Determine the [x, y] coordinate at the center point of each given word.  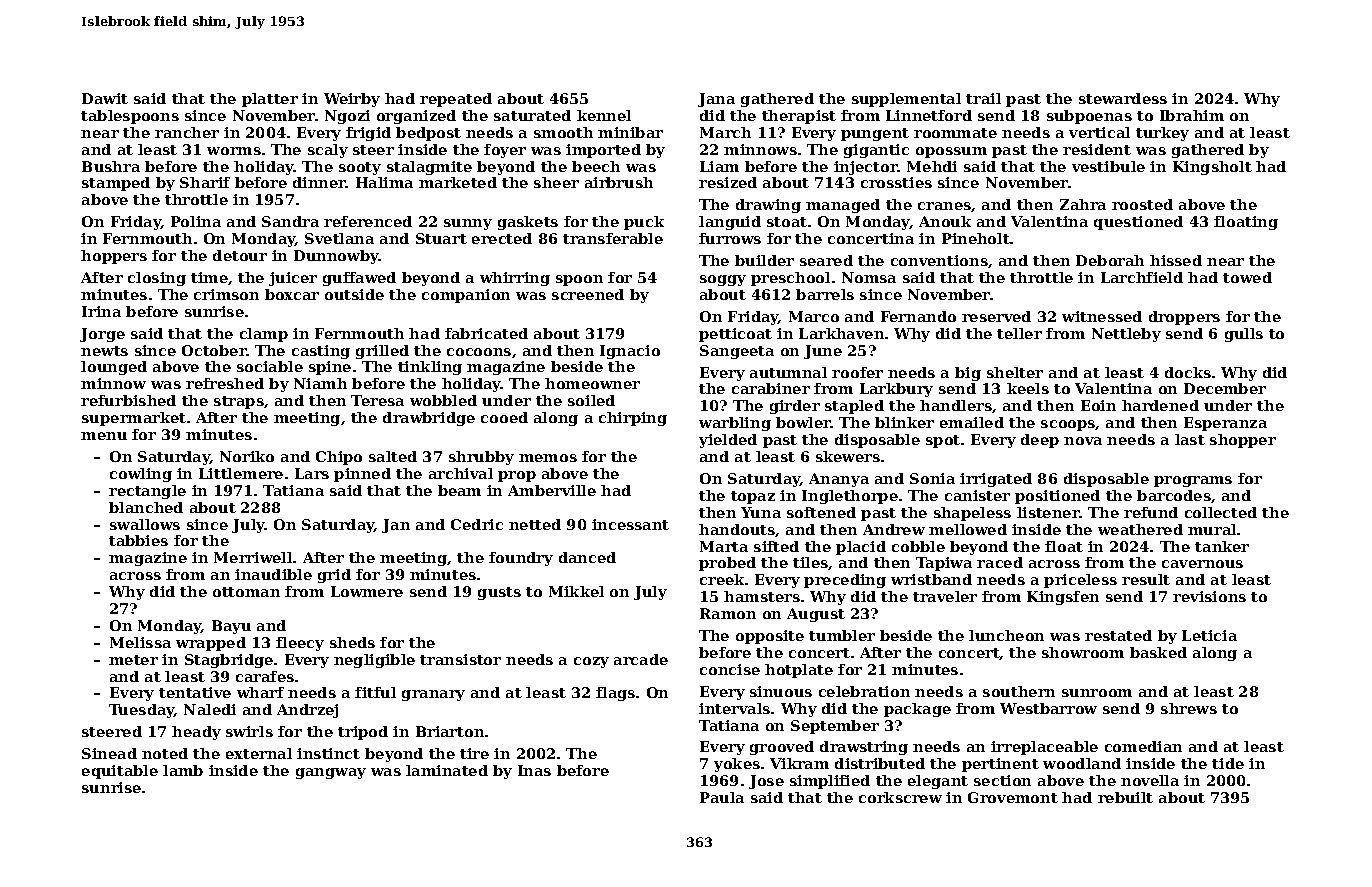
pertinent [1000, 765]
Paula [722, 797]
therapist [799, 117]
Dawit [105, 98]
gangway [331, 773]
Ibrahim [1192, 115]
